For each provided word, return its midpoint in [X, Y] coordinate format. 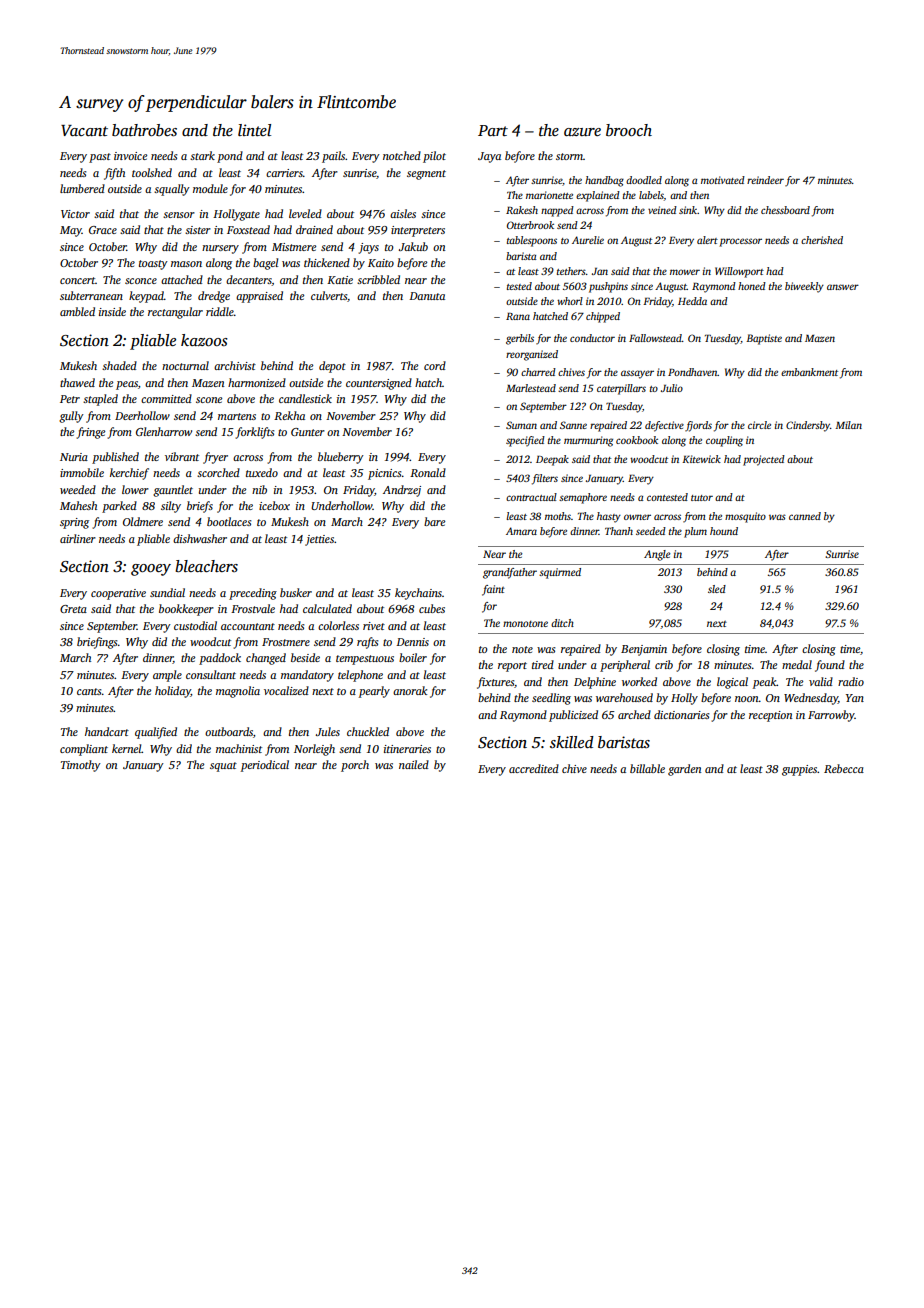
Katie [340, 280]
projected [764, 460]
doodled [644, 180]
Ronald [428, 472]
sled [717, 589]
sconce [141, 281]
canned [805, 516]
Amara [521, 531]
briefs [200, 507]
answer [843, 287]
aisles [403, 213]
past [100, 158]
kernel [127, 748]
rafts [367, 643]
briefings [97, 643]
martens [237, 416]
